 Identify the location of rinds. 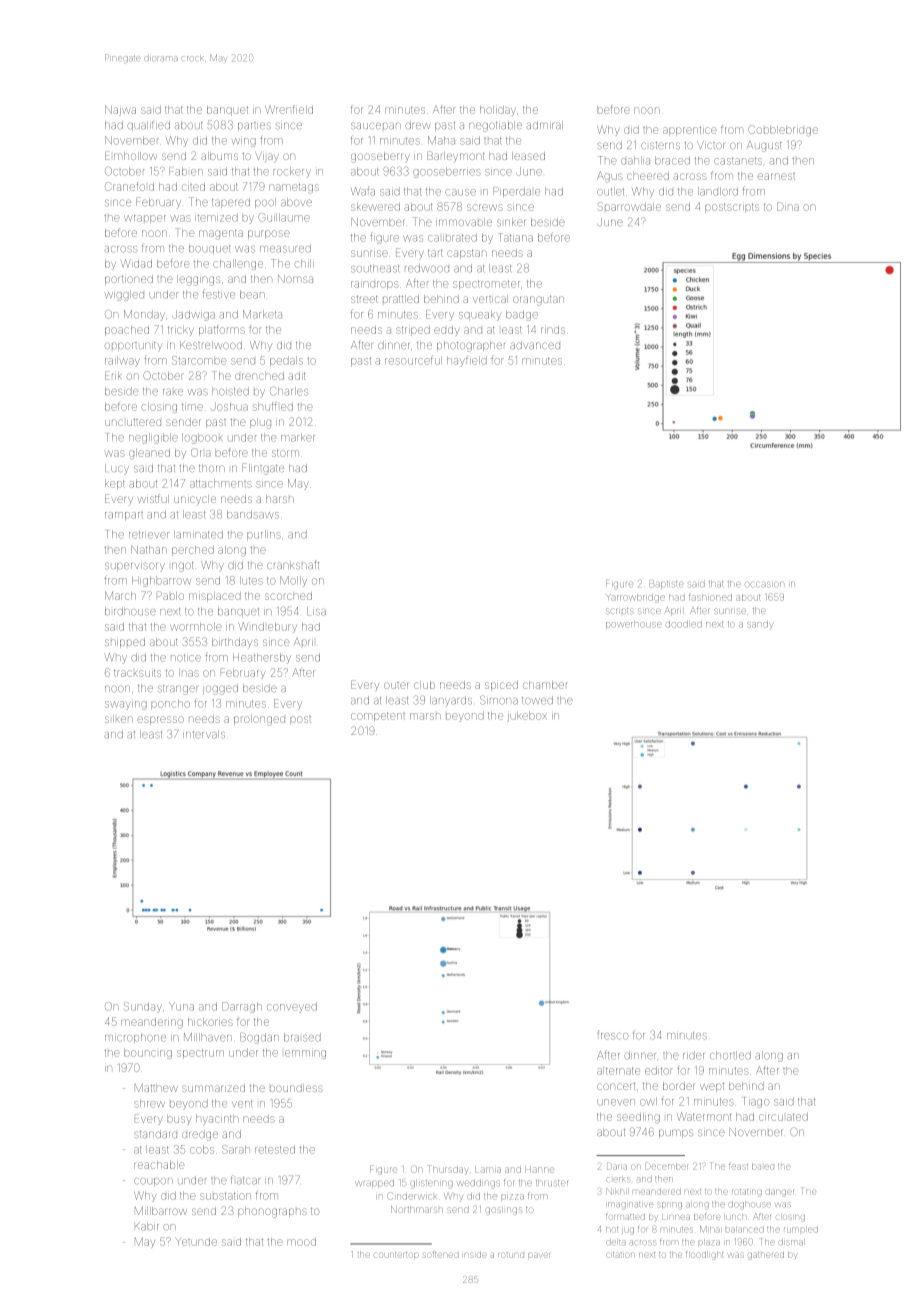
(553, 330).
